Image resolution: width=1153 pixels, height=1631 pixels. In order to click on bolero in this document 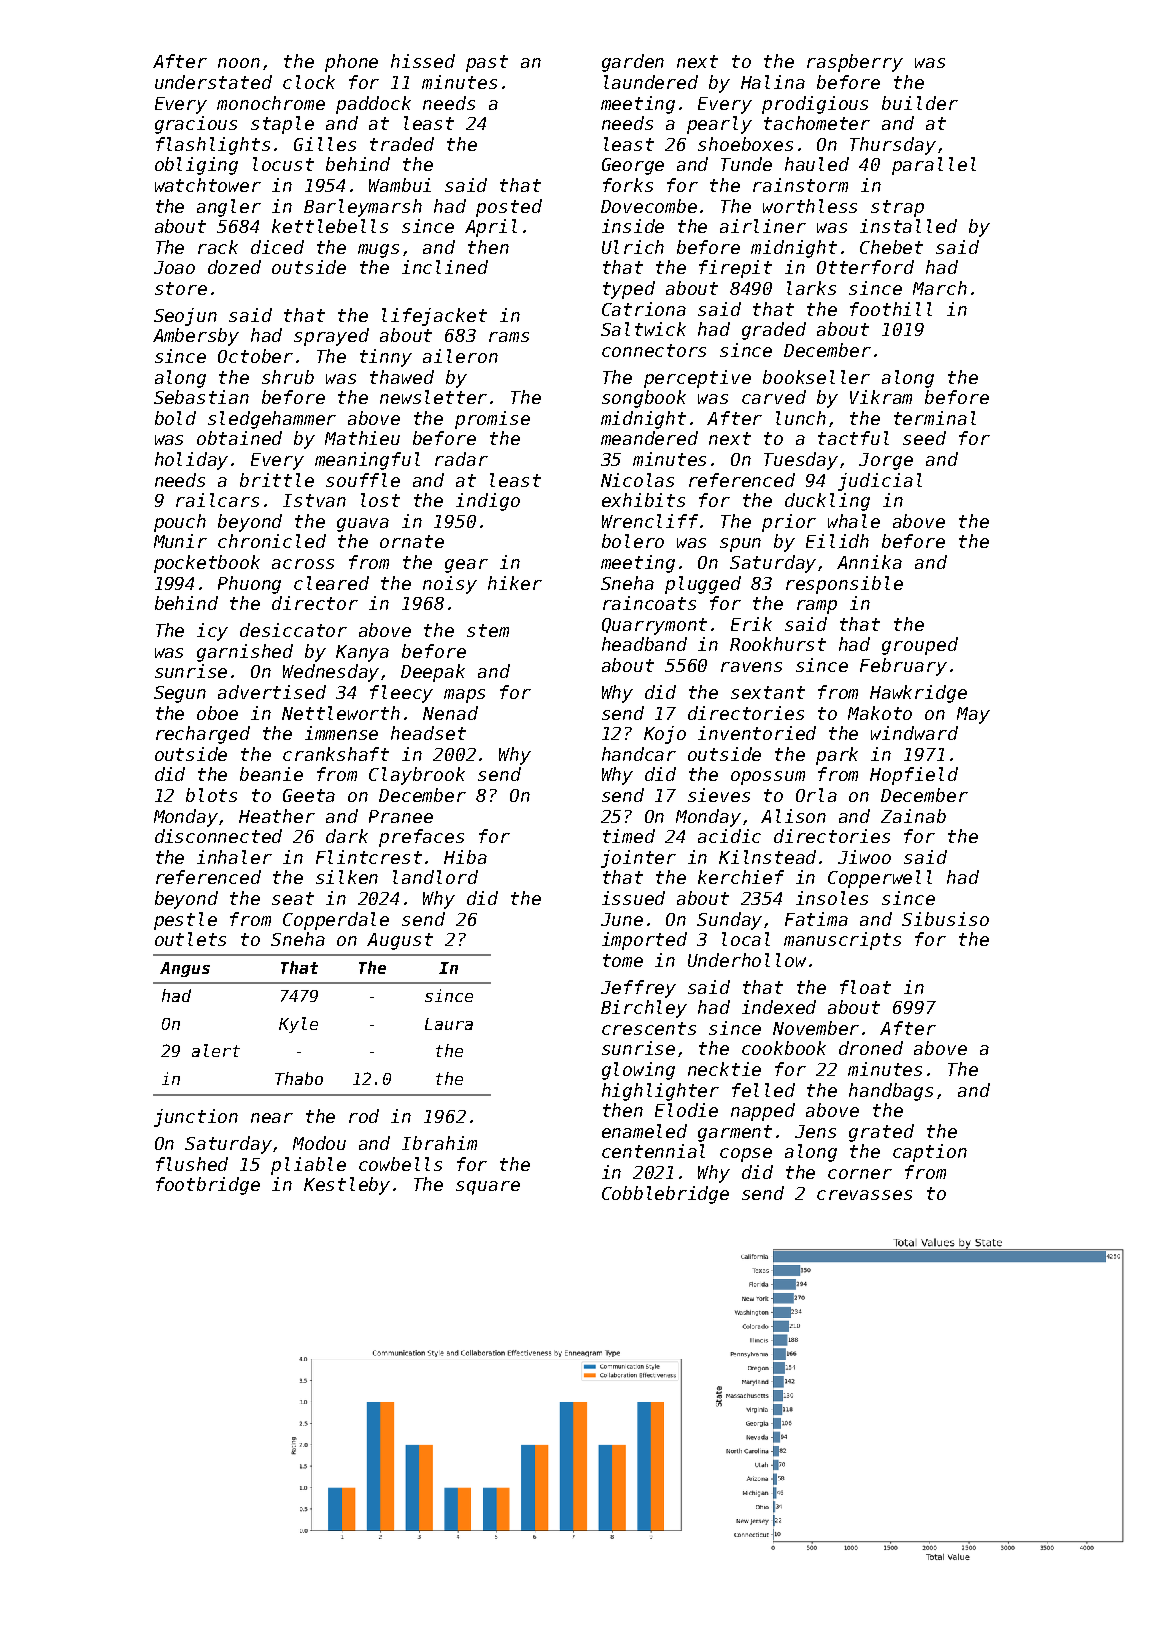, I will do `click(633, 541)`.
